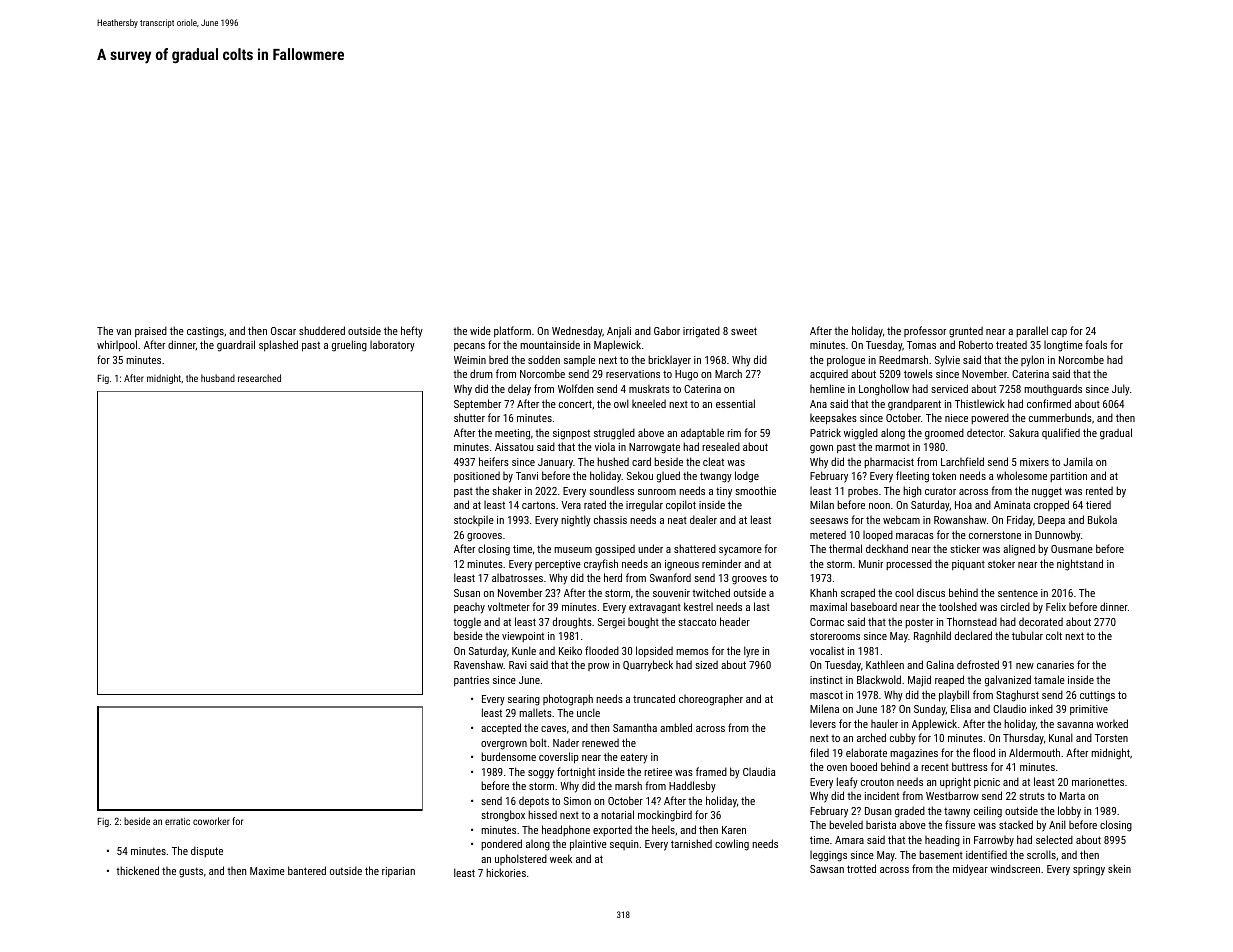  What do you see at coordinates (970, 870) in the image?
I see `midyear` at bounding box center [970, 870].
